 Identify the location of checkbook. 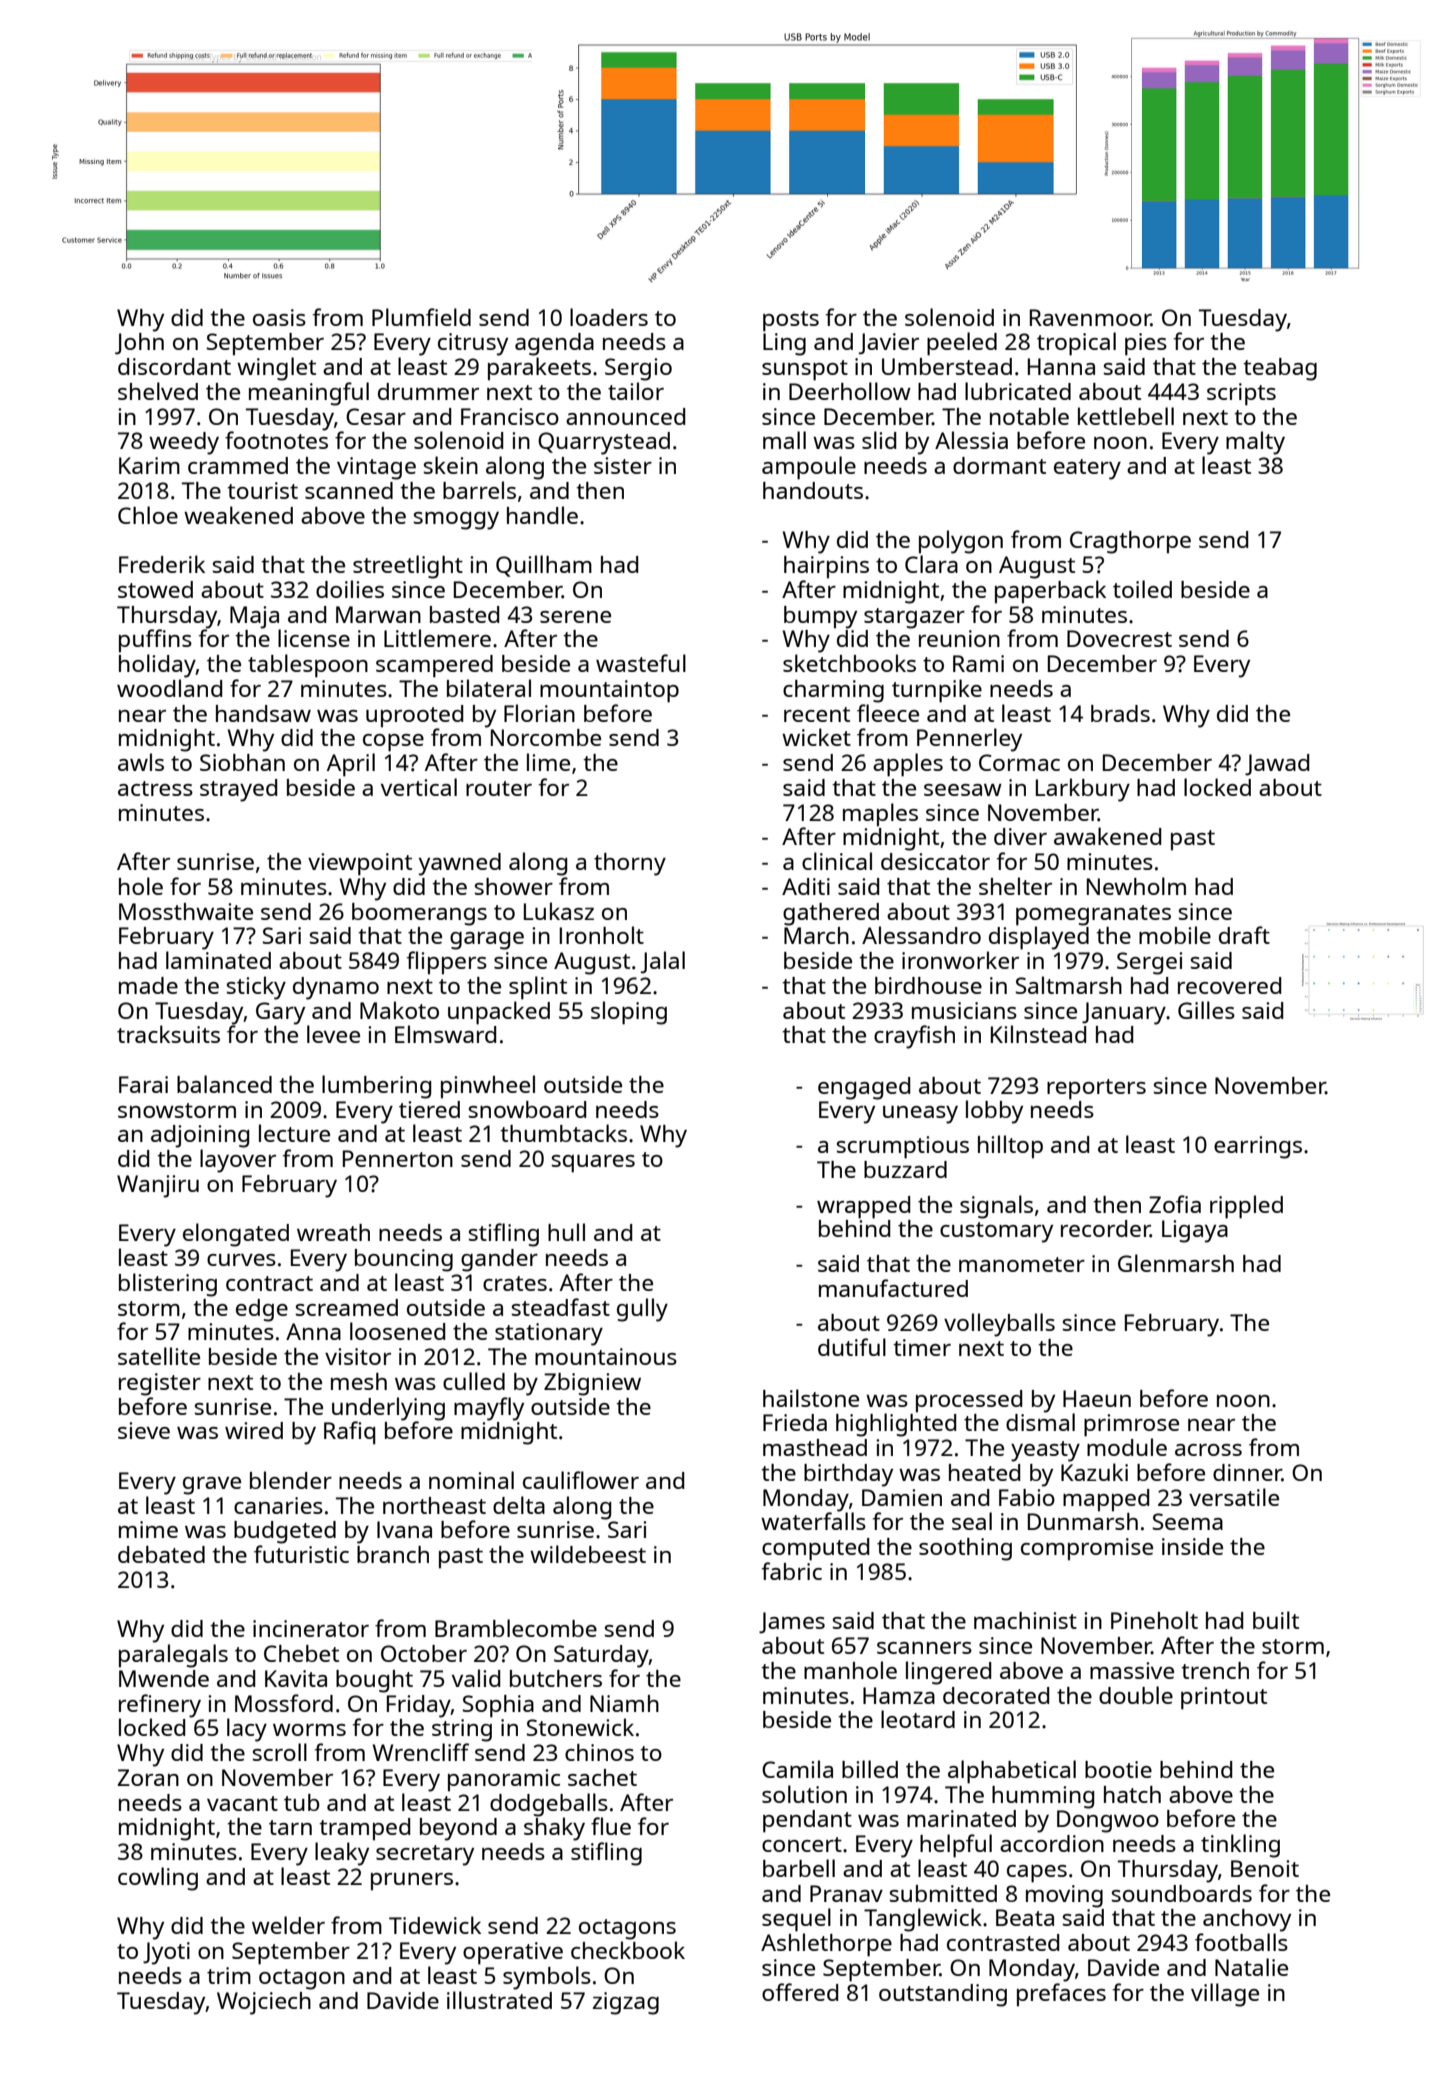
(628, 1950).
